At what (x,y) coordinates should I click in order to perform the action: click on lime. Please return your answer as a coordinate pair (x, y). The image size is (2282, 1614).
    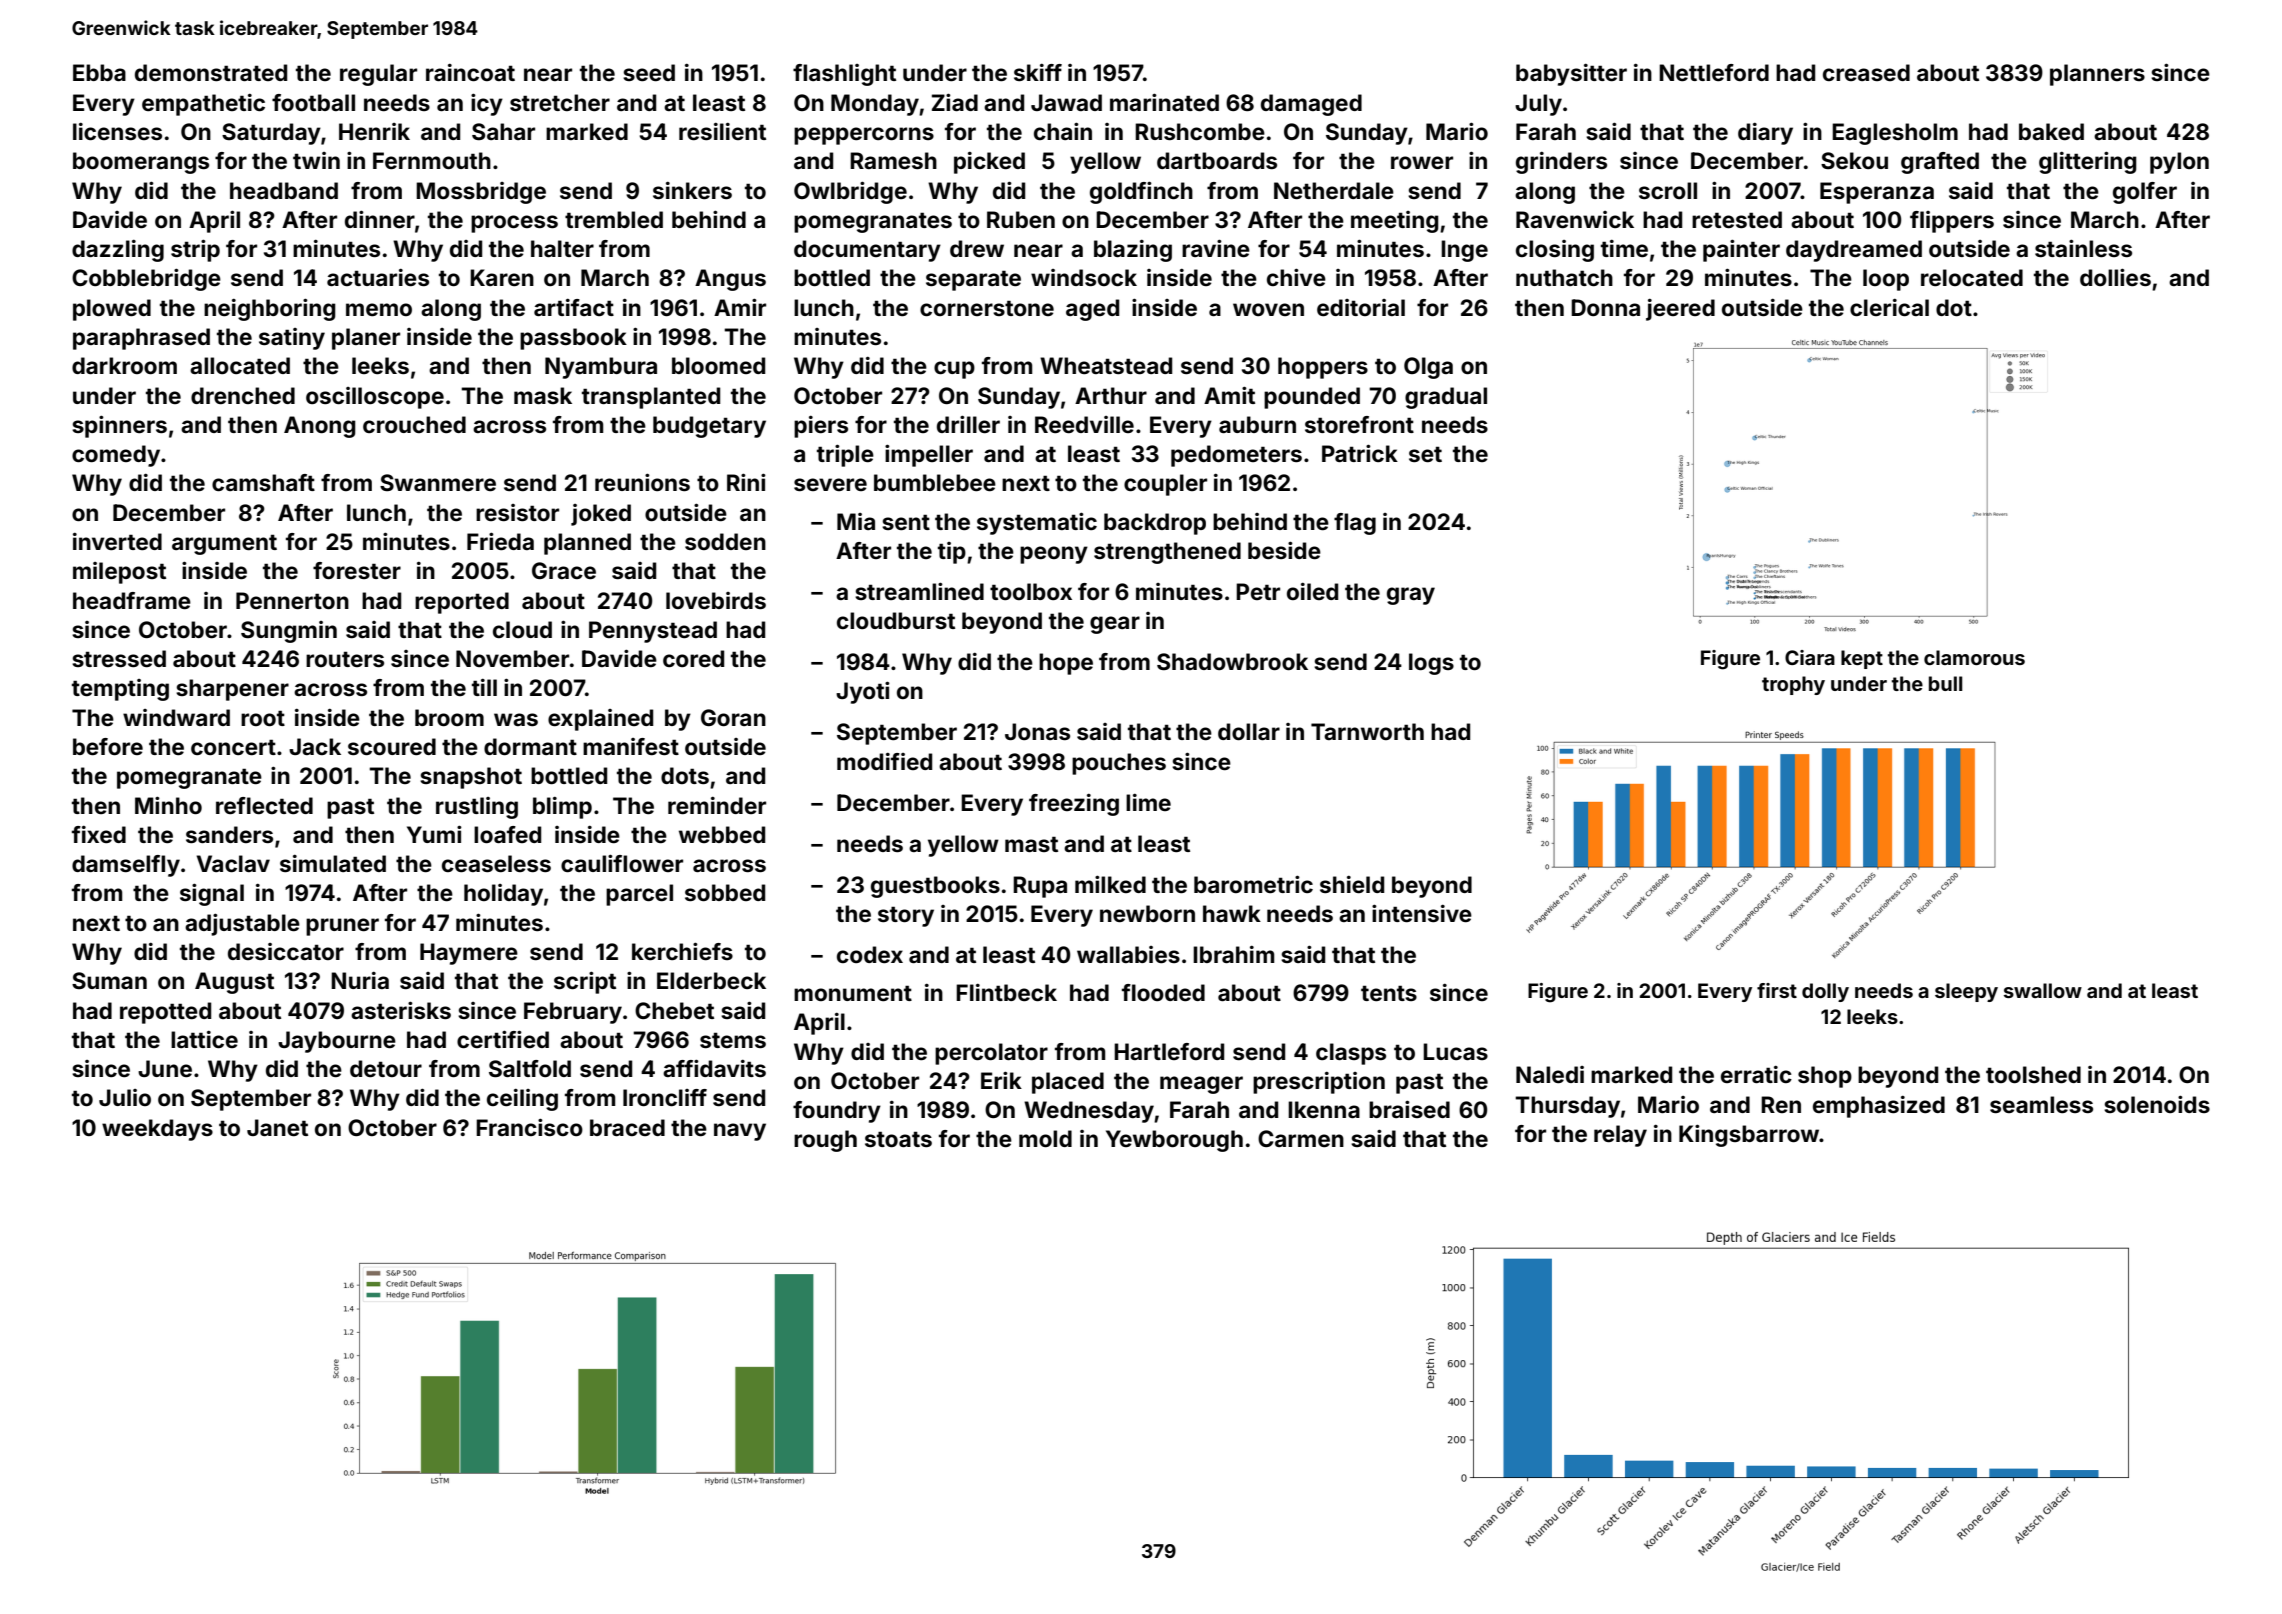
    Looking at the image, I should click on (1148, 802).
